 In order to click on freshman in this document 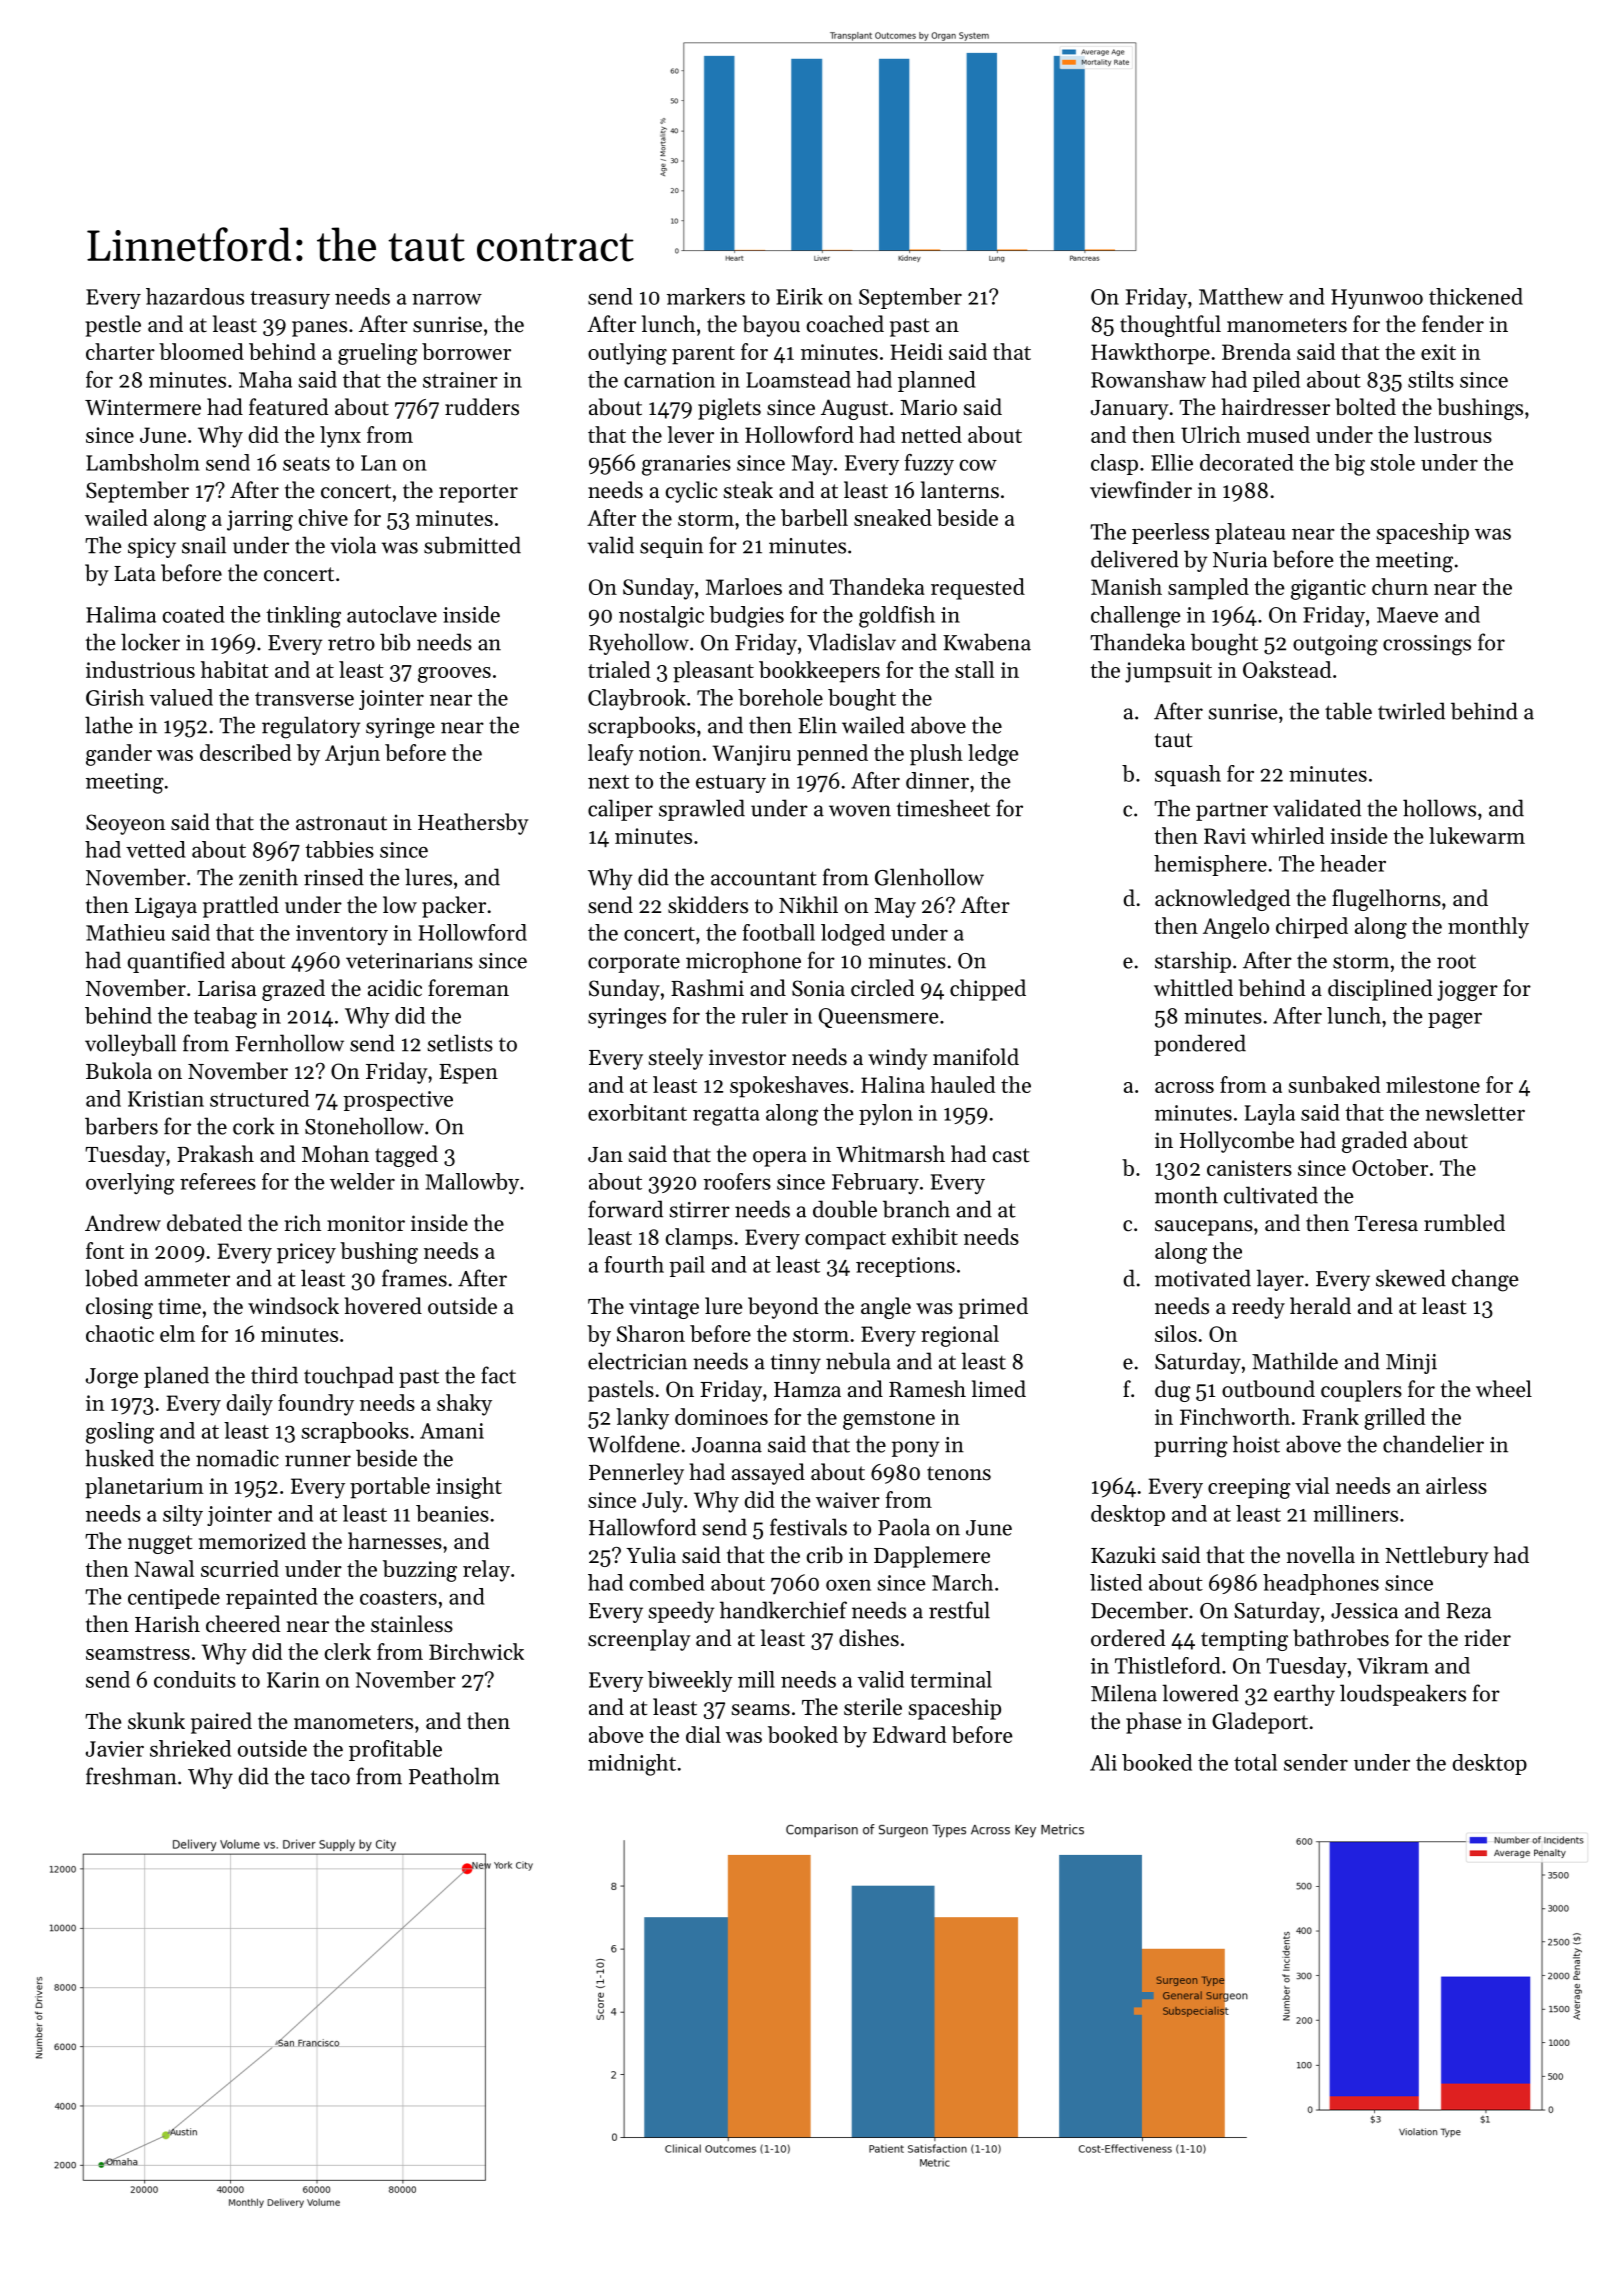, I will do `click(131, 1776)`.
